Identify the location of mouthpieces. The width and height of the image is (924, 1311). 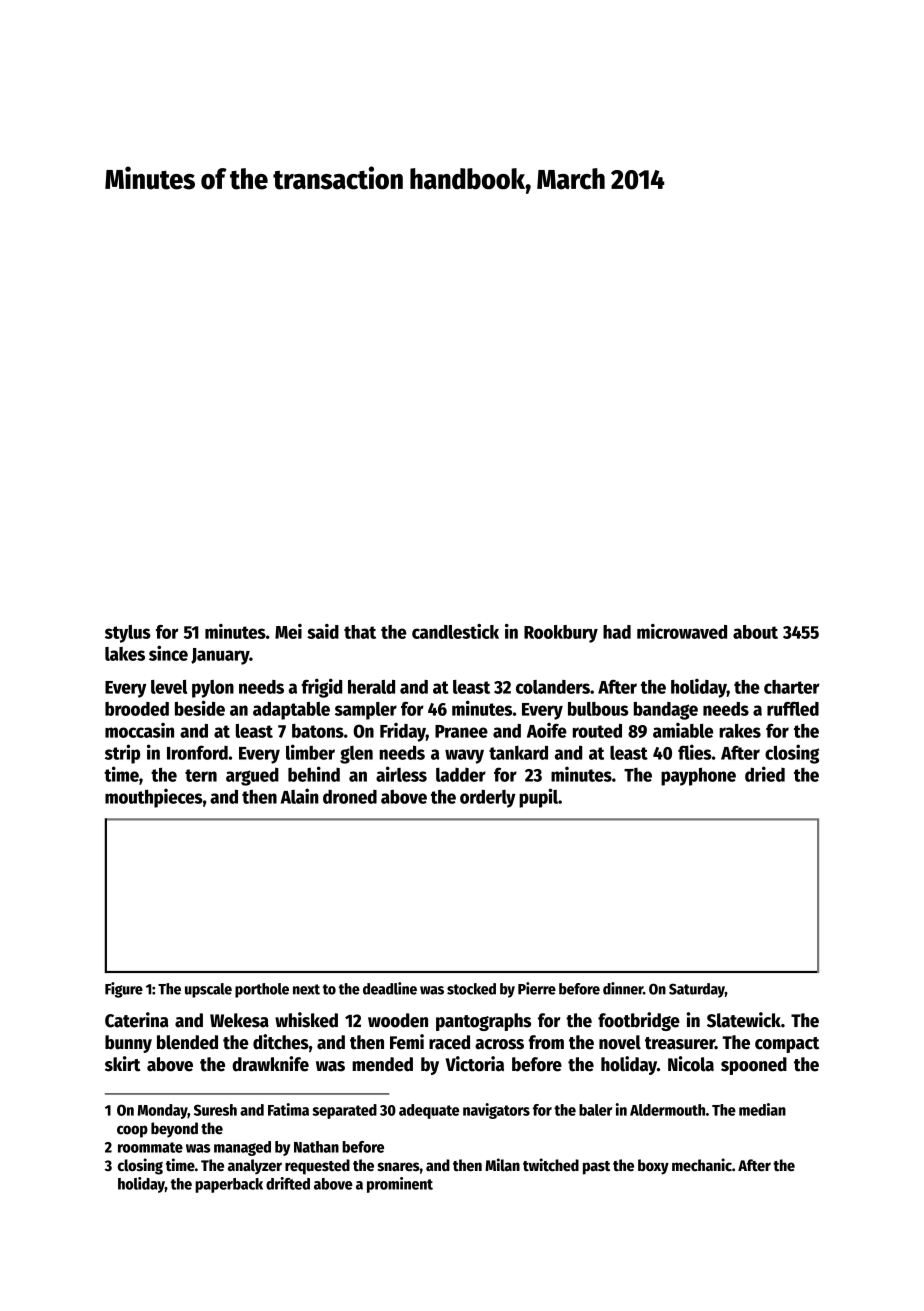
(154, 798).
